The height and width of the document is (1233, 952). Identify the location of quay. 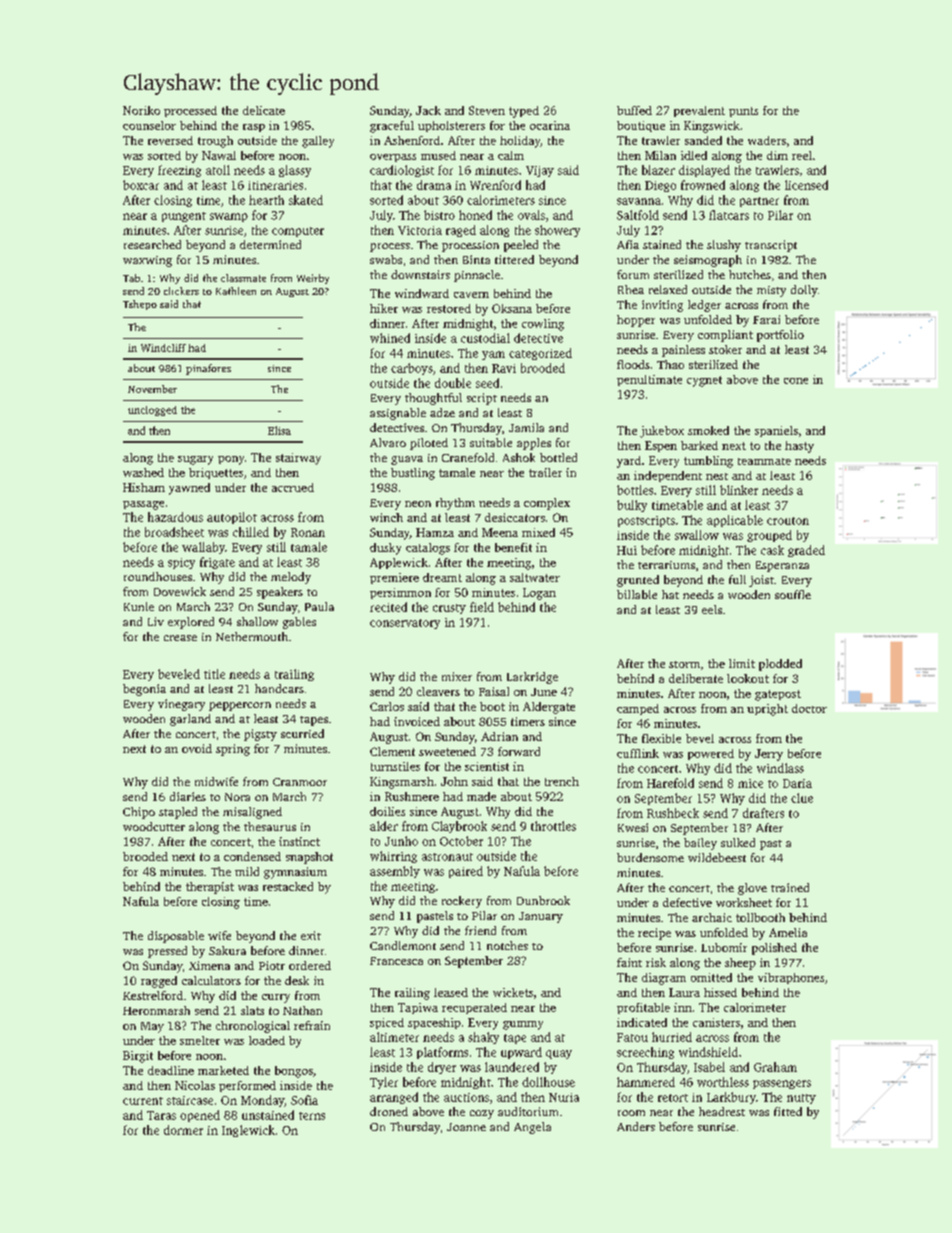
(559, 1054).
